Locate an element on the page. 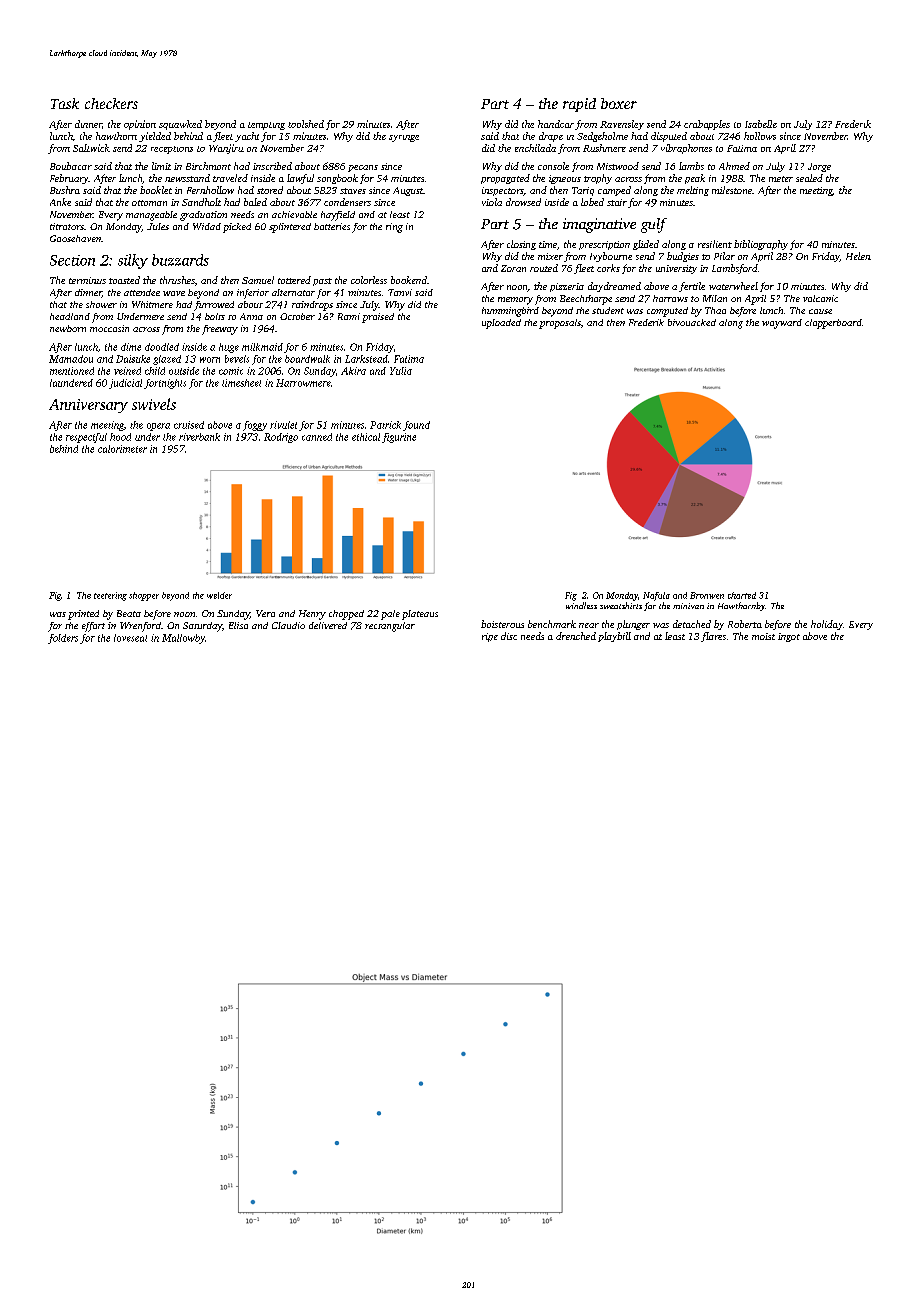 This document has width=924, height=1308. figurine is located at coordinates (399, 438).
